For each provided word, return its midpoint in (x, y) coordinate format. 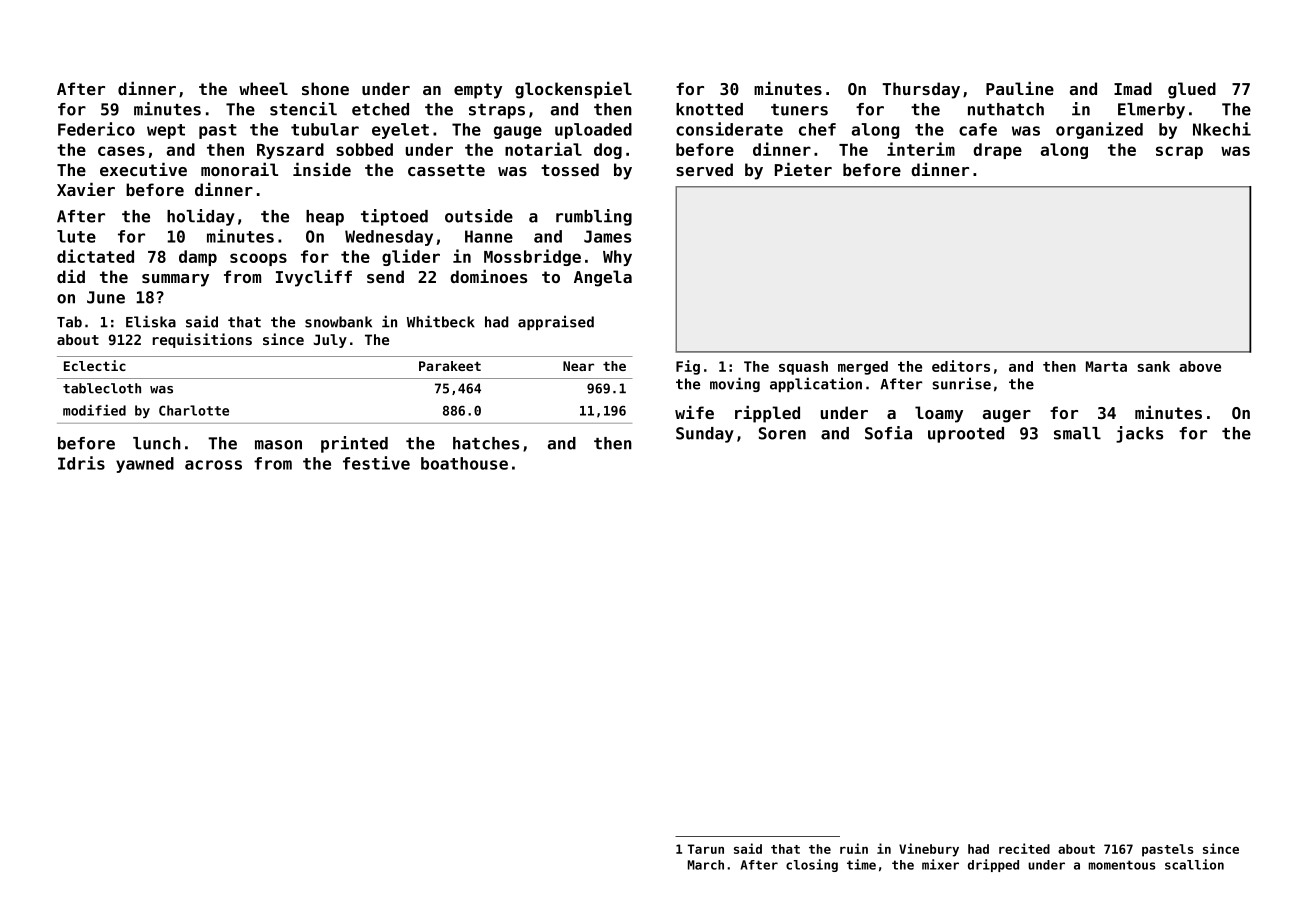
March (706, 865)
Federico (96, 129)
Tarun (706, 849)
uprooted (966, 435)
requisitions (202, 340)
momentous (1122, 865)
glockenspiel (573, 90)
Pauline (1020, 88)
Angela (603, 278)
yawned (145, 465)
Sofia (888, 433)
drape (997, 151)
